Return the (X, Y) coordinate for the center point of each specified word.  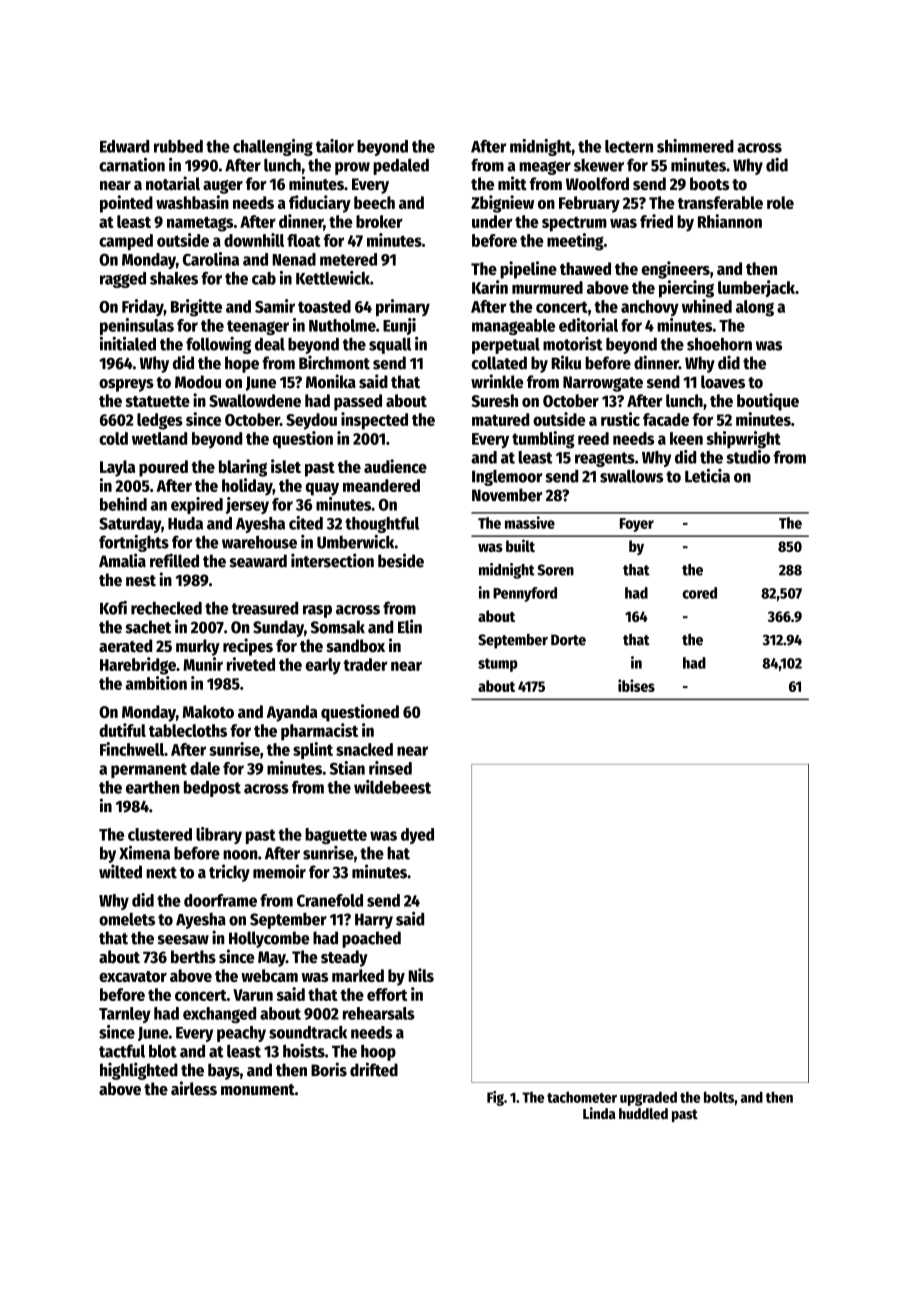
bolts (719, 1097)
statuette (157, 401)
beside (401, 560)
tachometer (582, 1097)
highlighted (139, 1071)
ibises (636, 685)
